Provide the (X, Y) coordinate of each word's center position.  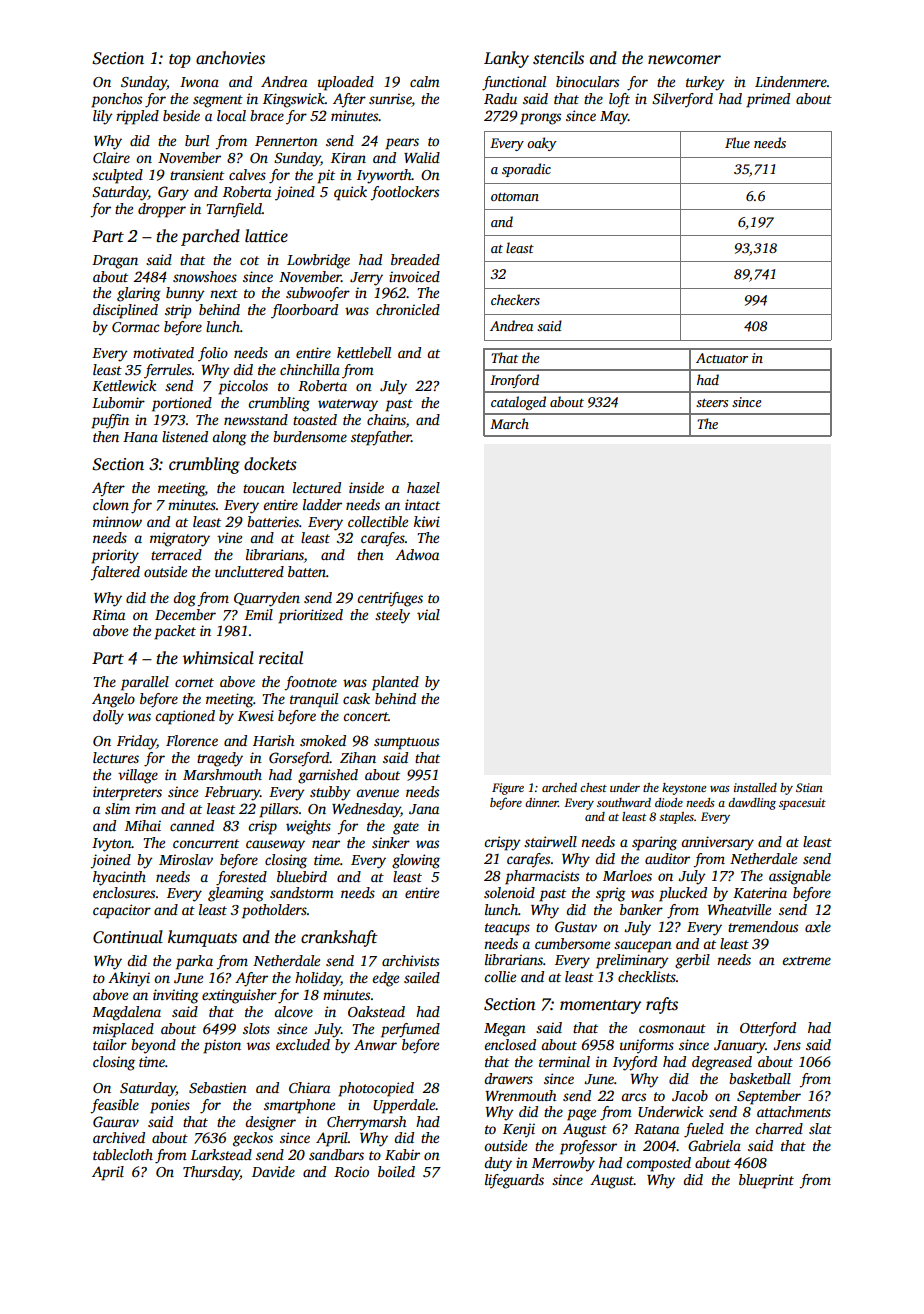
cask (356, 698)
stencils (558, 58)
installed (755, 787)
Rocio (351, 1171)
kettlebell (364, 352)
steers (712, 403)
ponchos (116, 100)
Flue (737, 142)
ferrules (168, 371)
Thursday (211, 1173)
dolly (108, 717)
